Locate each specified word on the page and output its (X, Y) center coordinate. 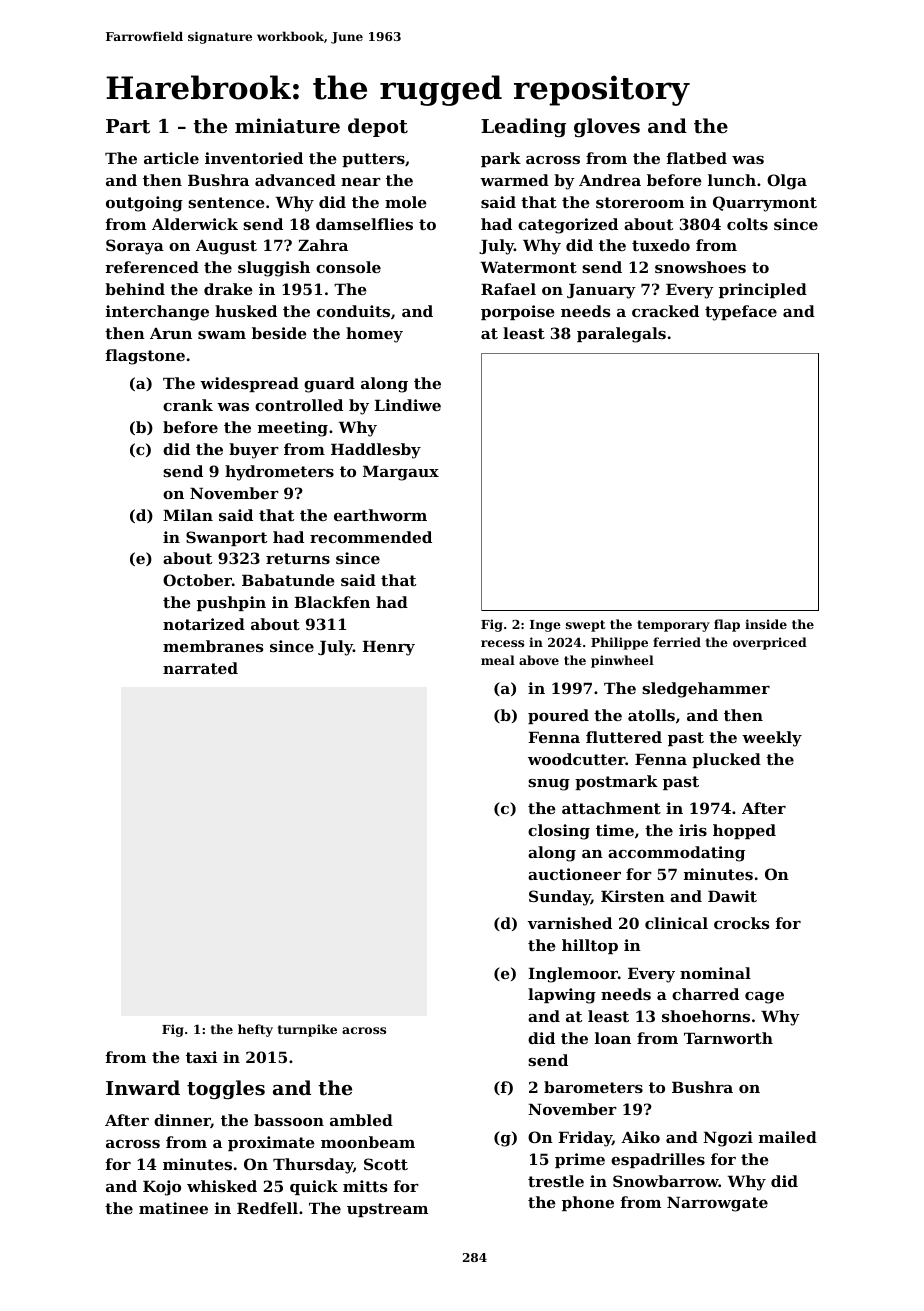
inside (766, 624)
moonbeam (368, 1142)
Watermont (528, 267)
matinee (173, 1208)
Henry (388, 648)
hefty (255, 1030)
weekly (772, 739)
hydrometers (279, 473)
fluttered (624, 737)
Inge (545, 626)
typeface (741, 313)
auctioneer (574, 874)
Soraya (135, 247)
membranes (213, 646)
